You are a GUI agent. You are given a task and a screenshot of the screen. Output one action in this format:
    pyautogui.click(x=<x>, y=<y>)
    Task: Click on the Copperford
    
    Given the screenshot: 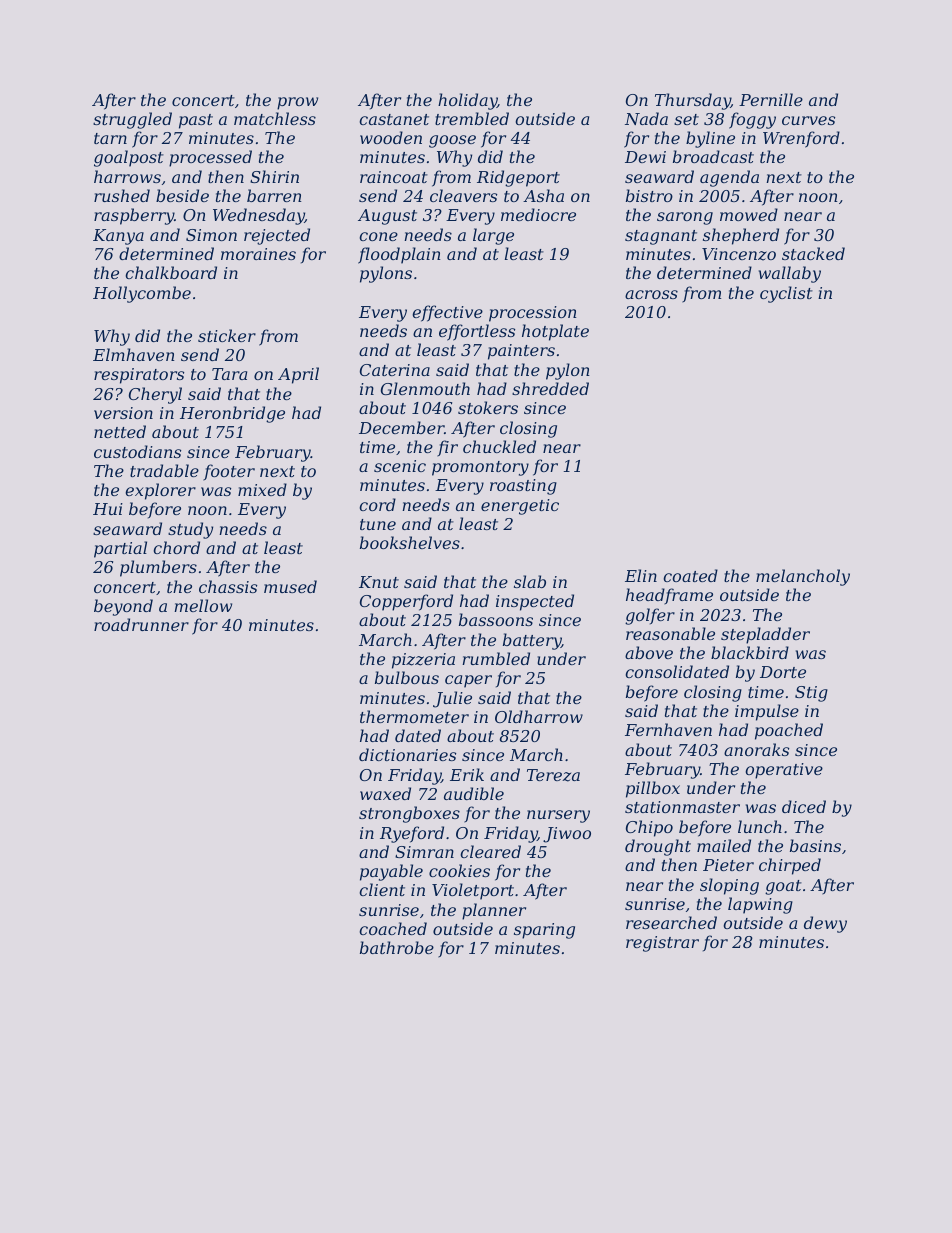 What is the action you would take?
    pyautogui.click(x=406, y=602)
